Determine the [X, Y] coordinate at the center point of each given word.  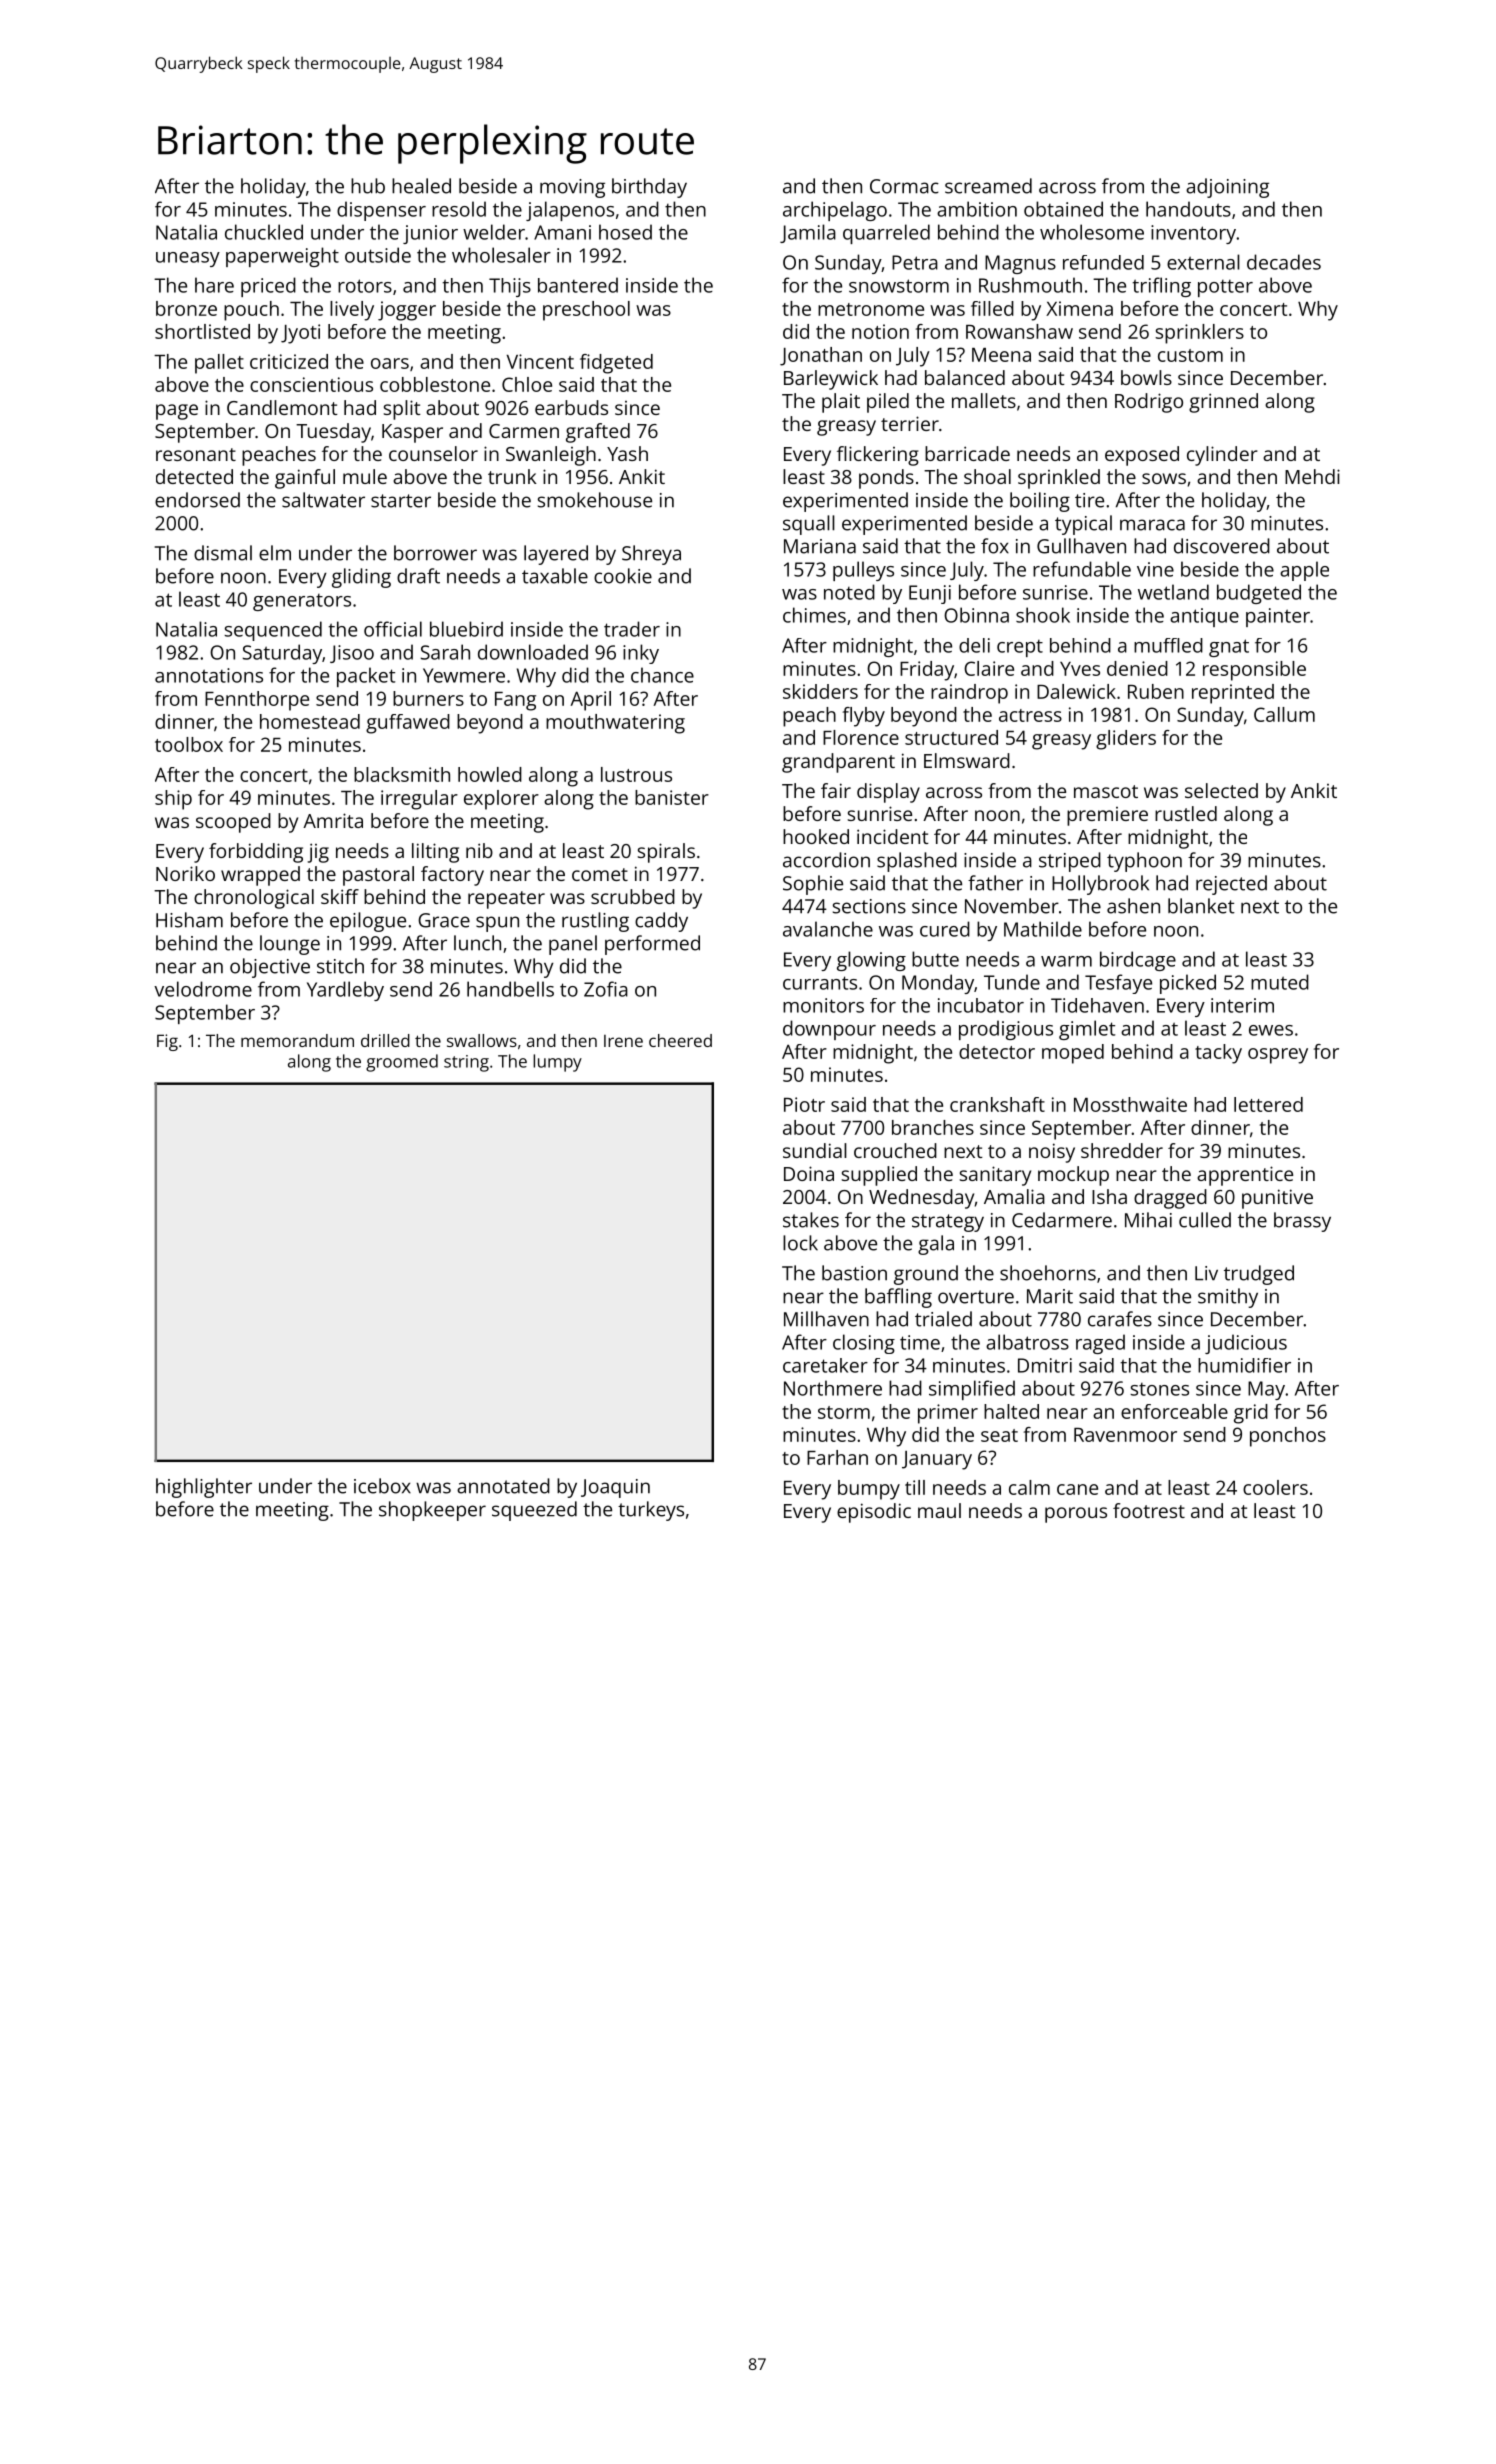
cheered [680, 1040]
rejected [1231, 885]
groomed [402, 1063]
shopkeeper [432, 1511]
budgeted [1259, 594]
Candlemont [282, 407]
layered [556, 555]
